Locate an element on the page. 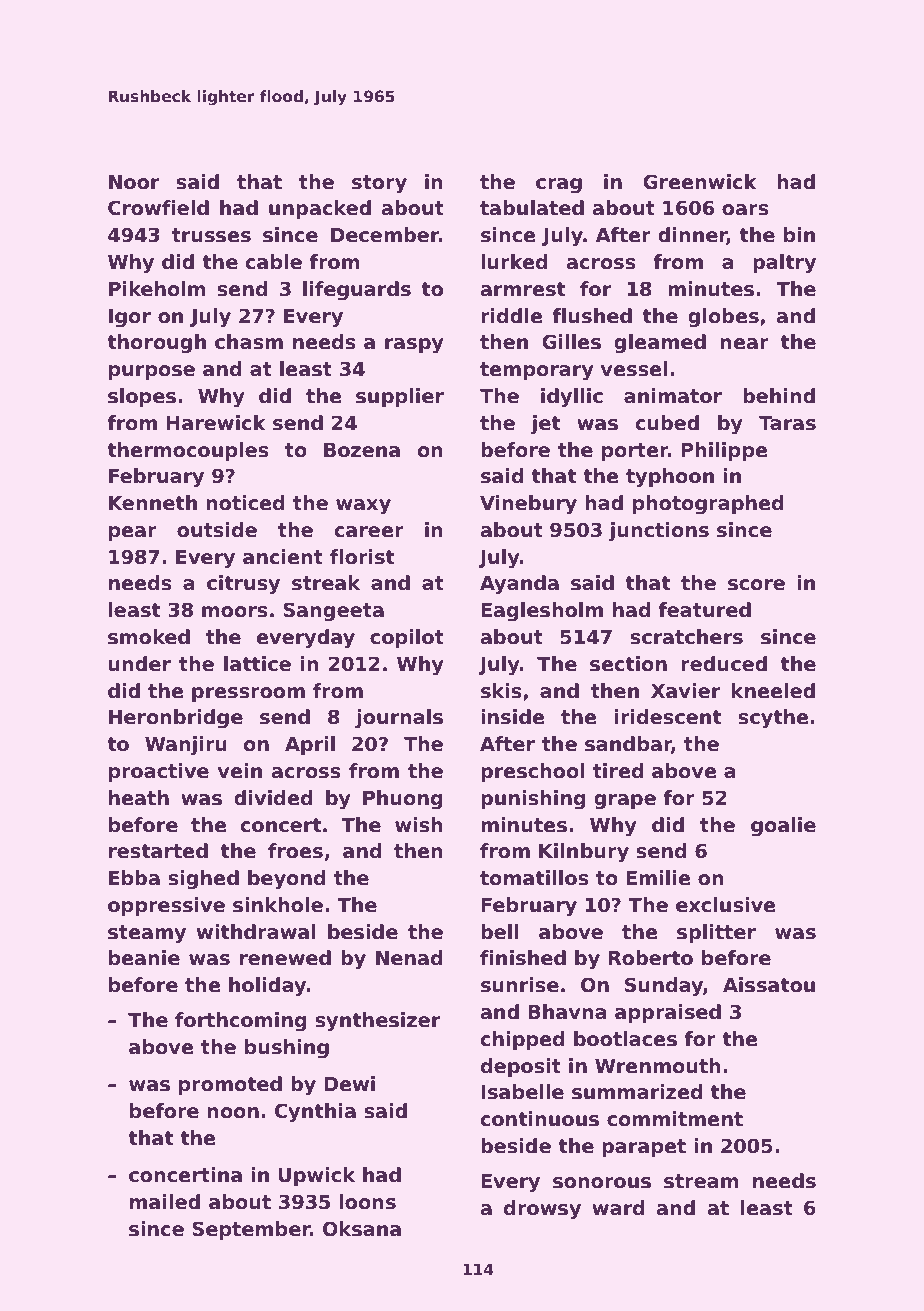 Image resolution: width=924 pixels, height=1311 pixels. vein is located at coordinates (240, 771).
